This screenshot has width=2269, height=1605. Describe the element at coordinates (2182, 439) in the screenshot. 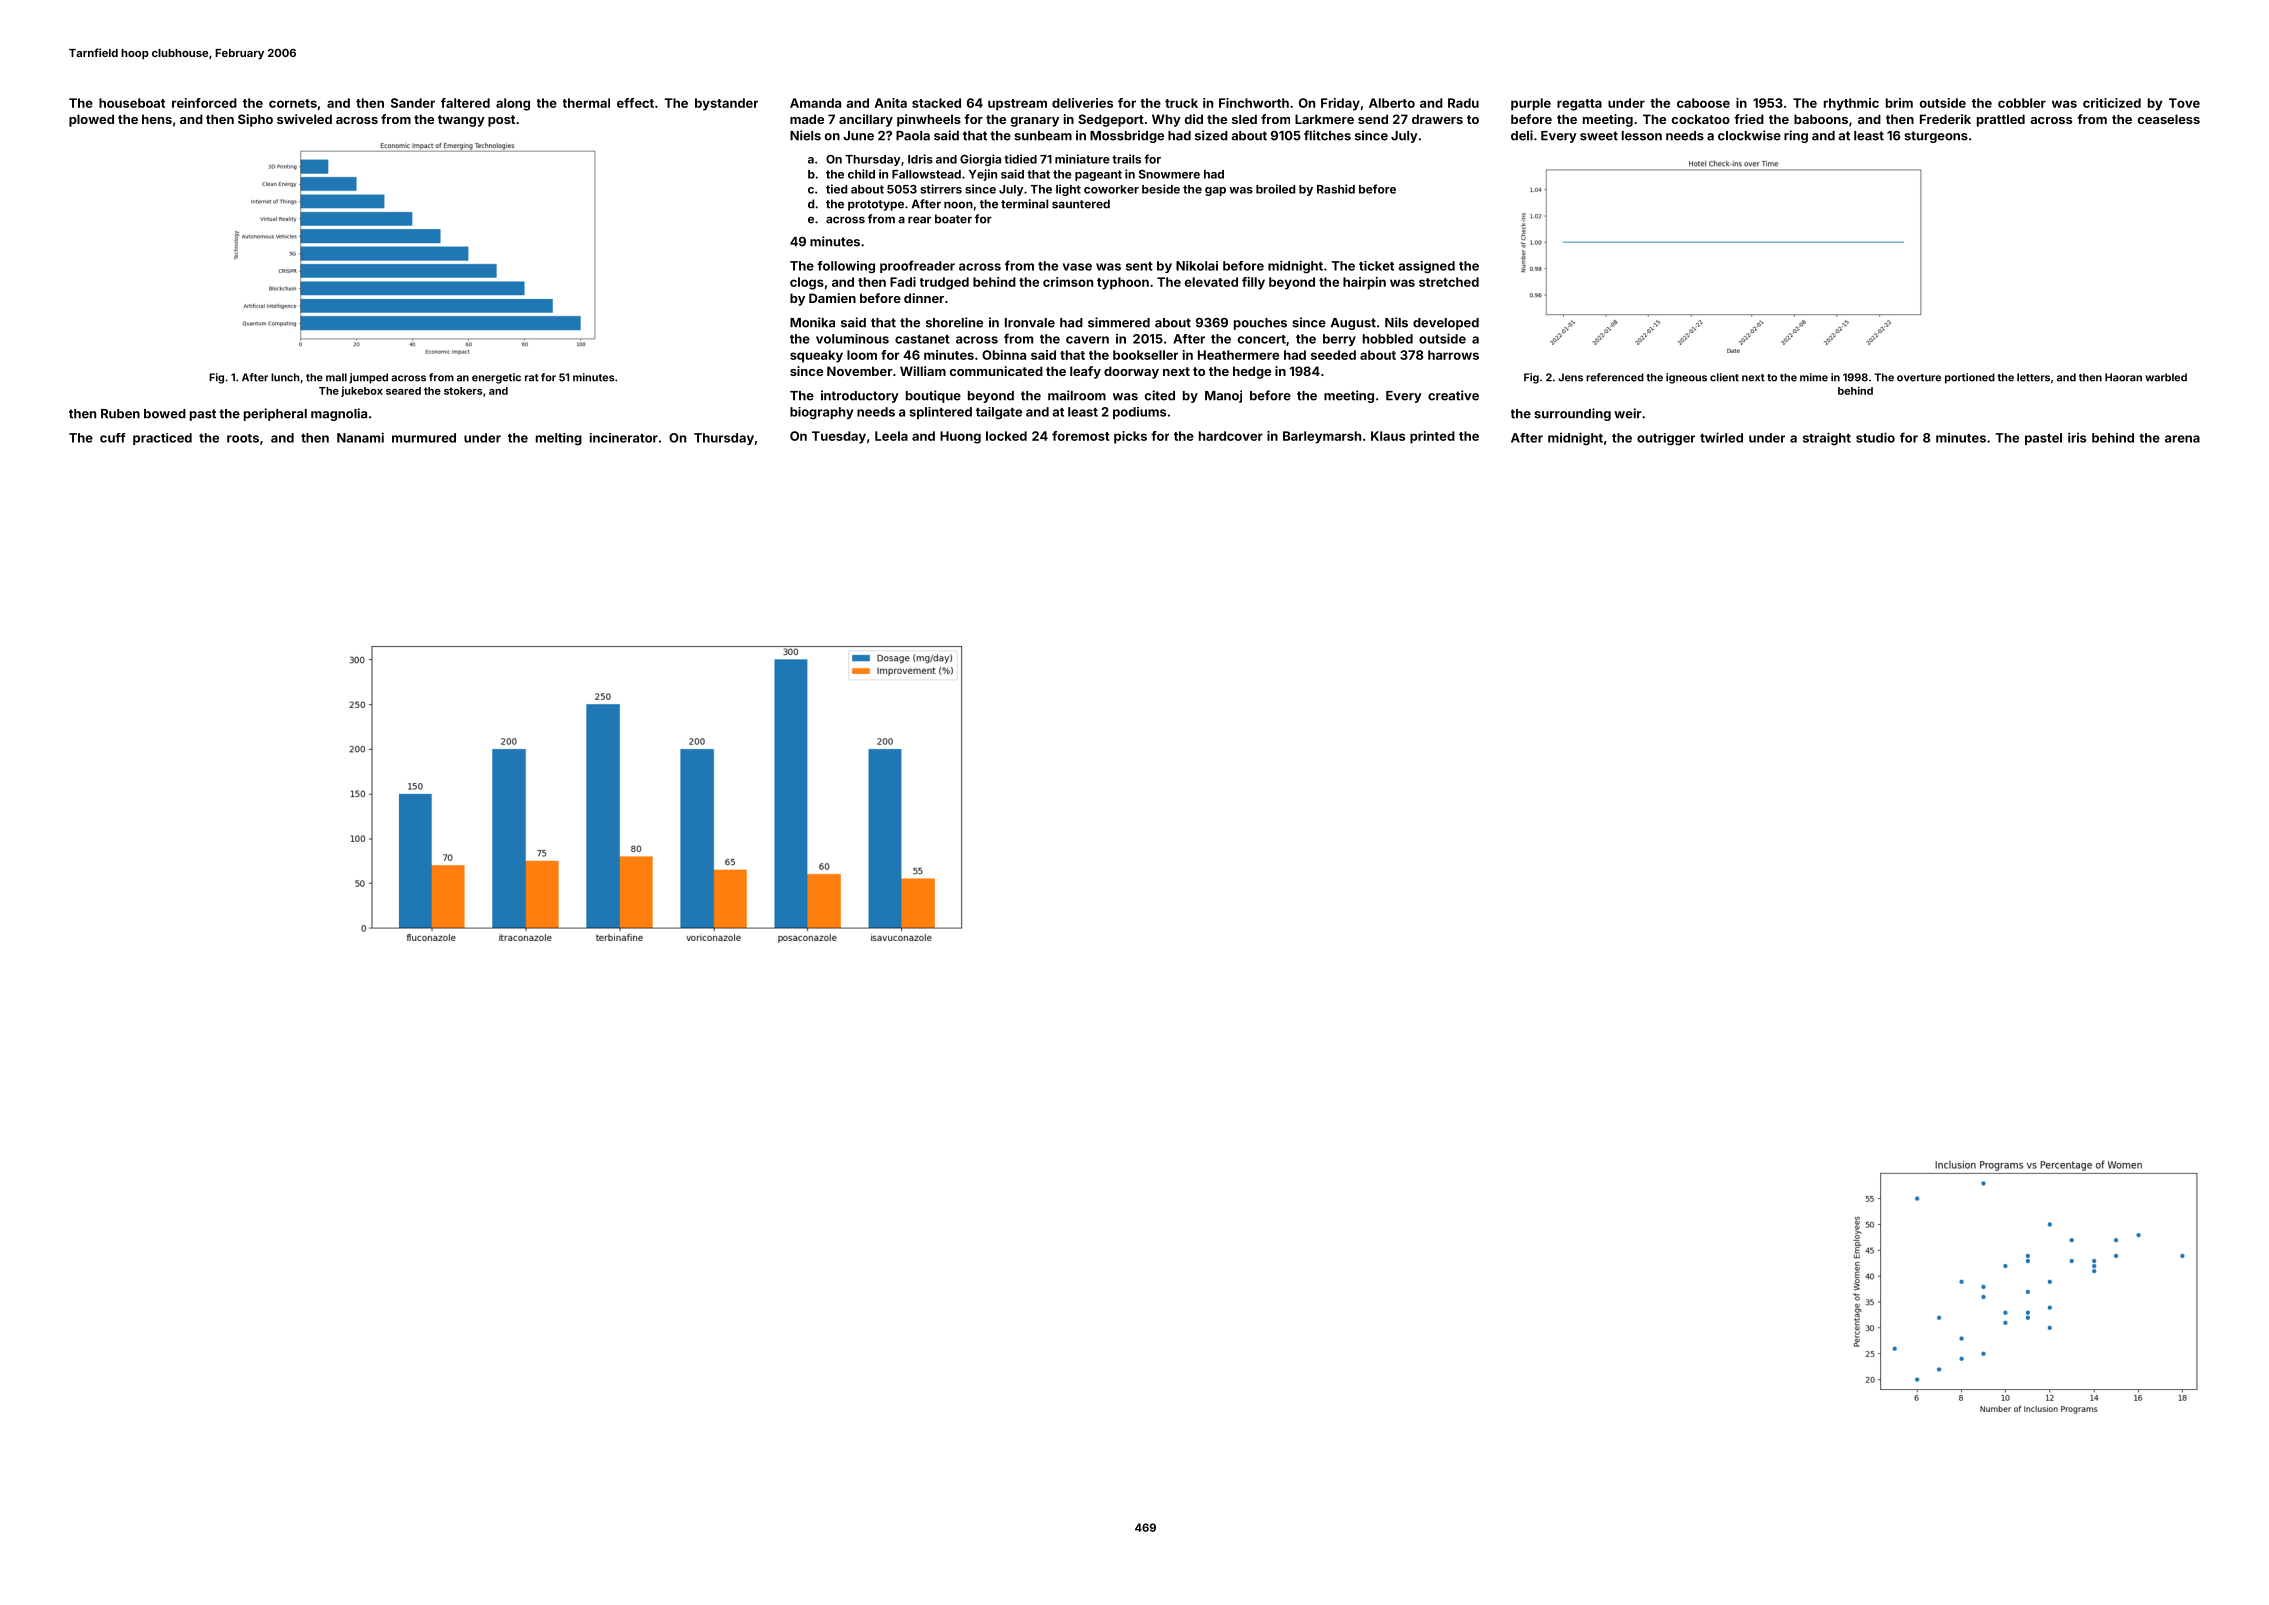

I see `arena` at that location.
